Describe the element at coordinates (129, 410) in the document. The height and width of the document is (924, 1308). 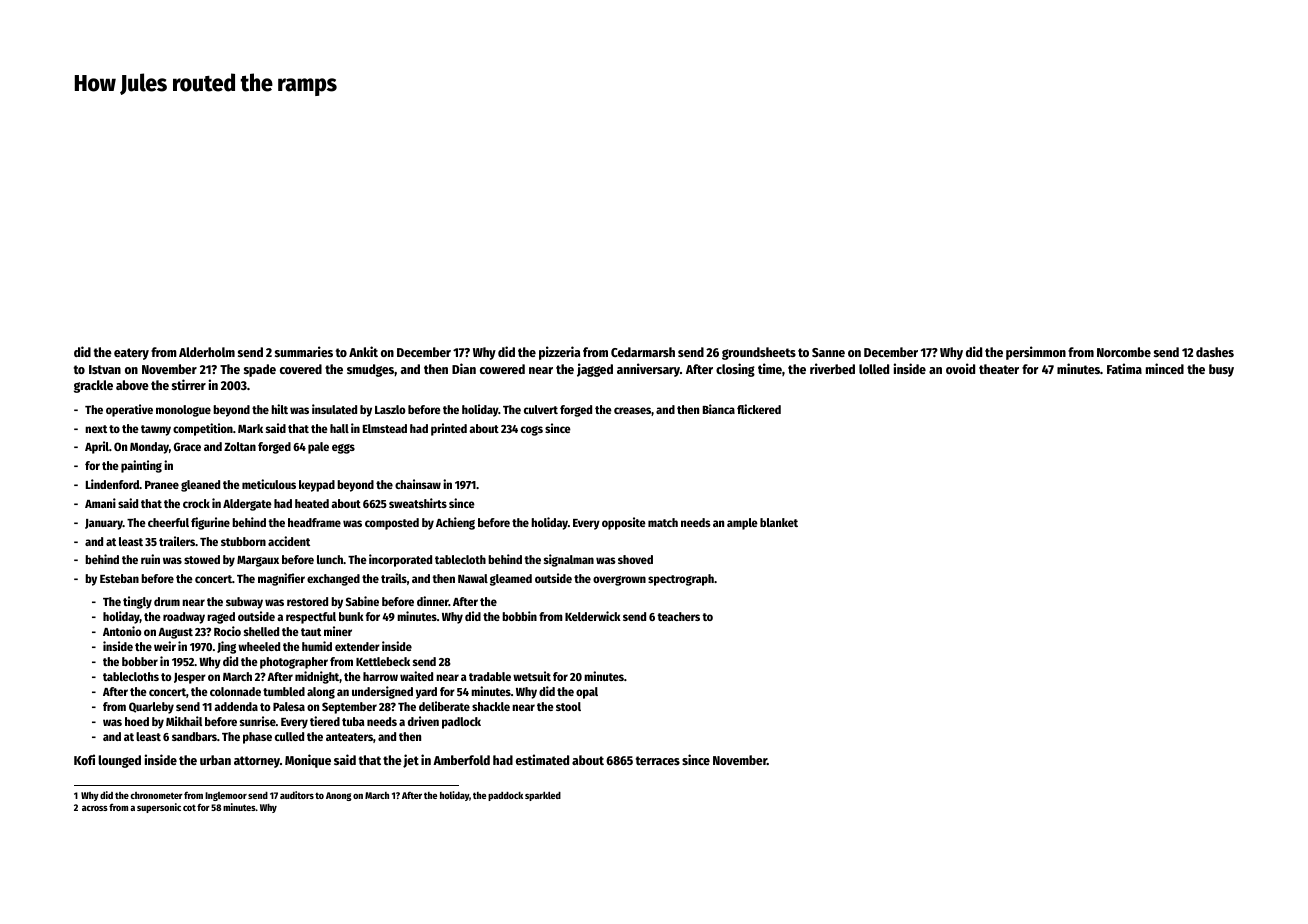
I see `operative` at that location.
